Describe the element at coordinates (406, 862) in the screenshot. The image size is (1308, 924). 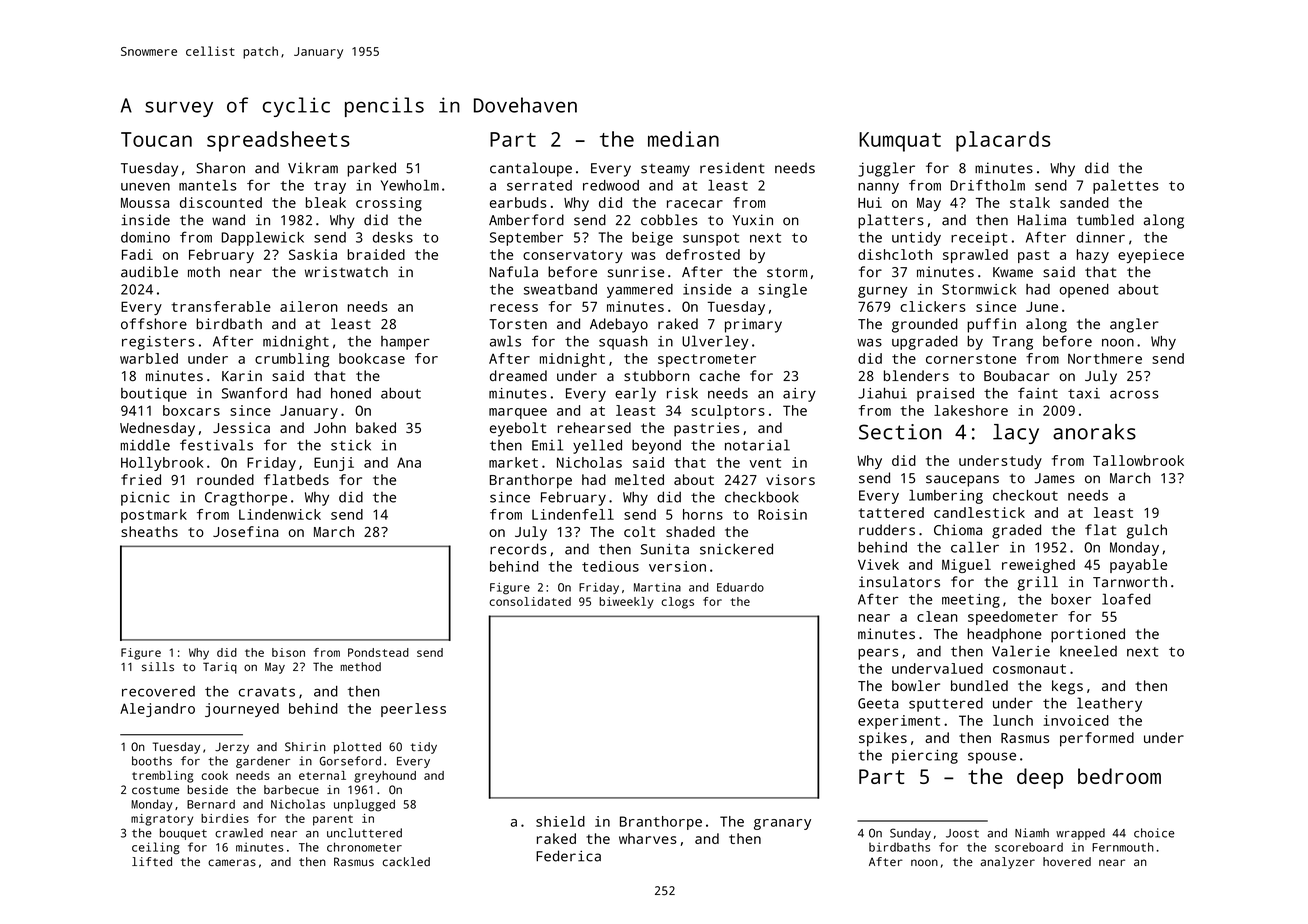
I see `cackled` at that location.
